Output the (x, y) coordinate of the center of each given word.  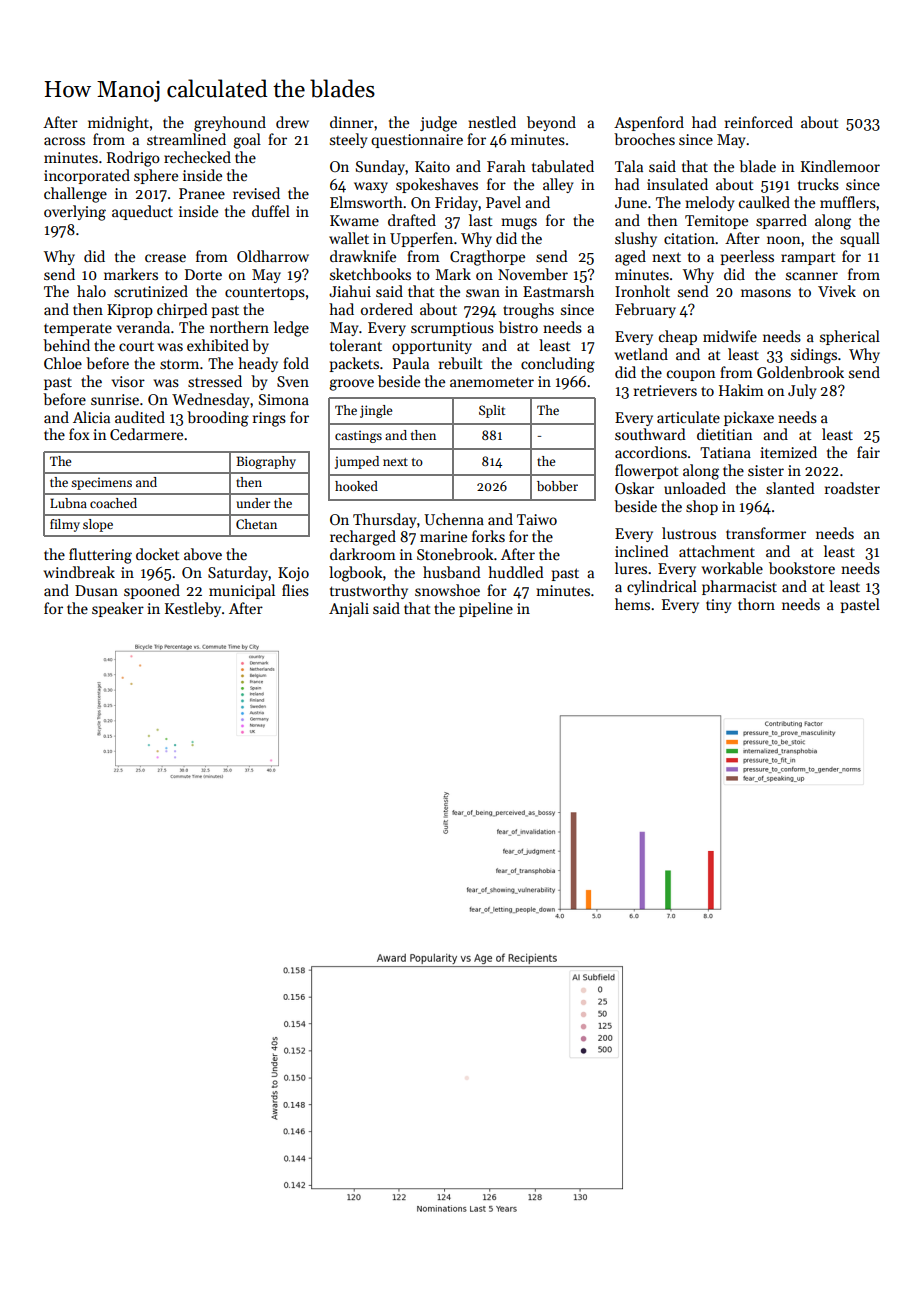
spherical (850, 337)
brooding (218, 419)
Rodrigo (133, 159)
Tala (629, 166)
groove (351, 385)
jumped (357, 462)
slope (98, 525)
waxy (371, 187)
